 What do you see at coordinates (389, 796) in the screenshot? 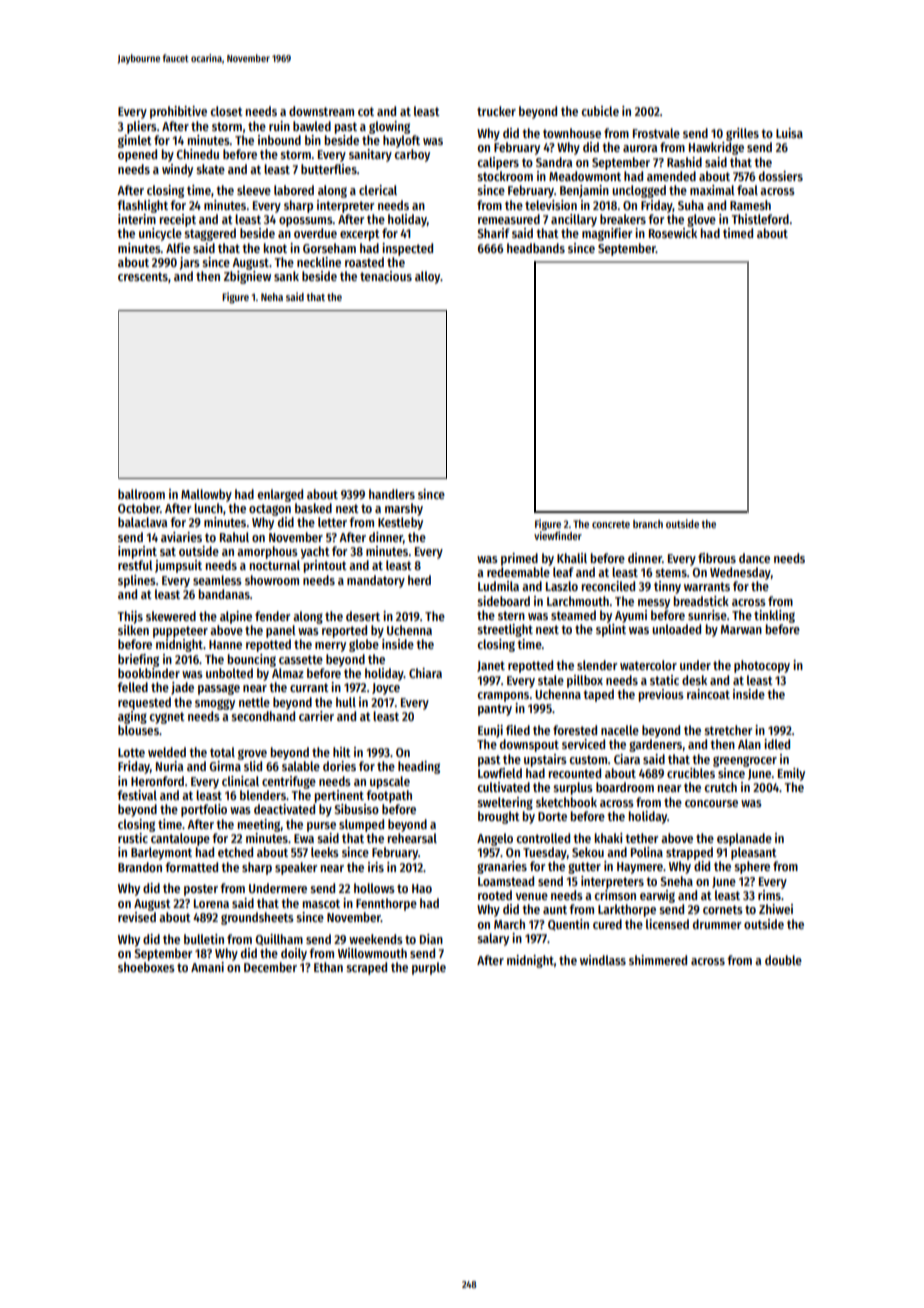
I see `footpath` at bounding box center [389, 796].
